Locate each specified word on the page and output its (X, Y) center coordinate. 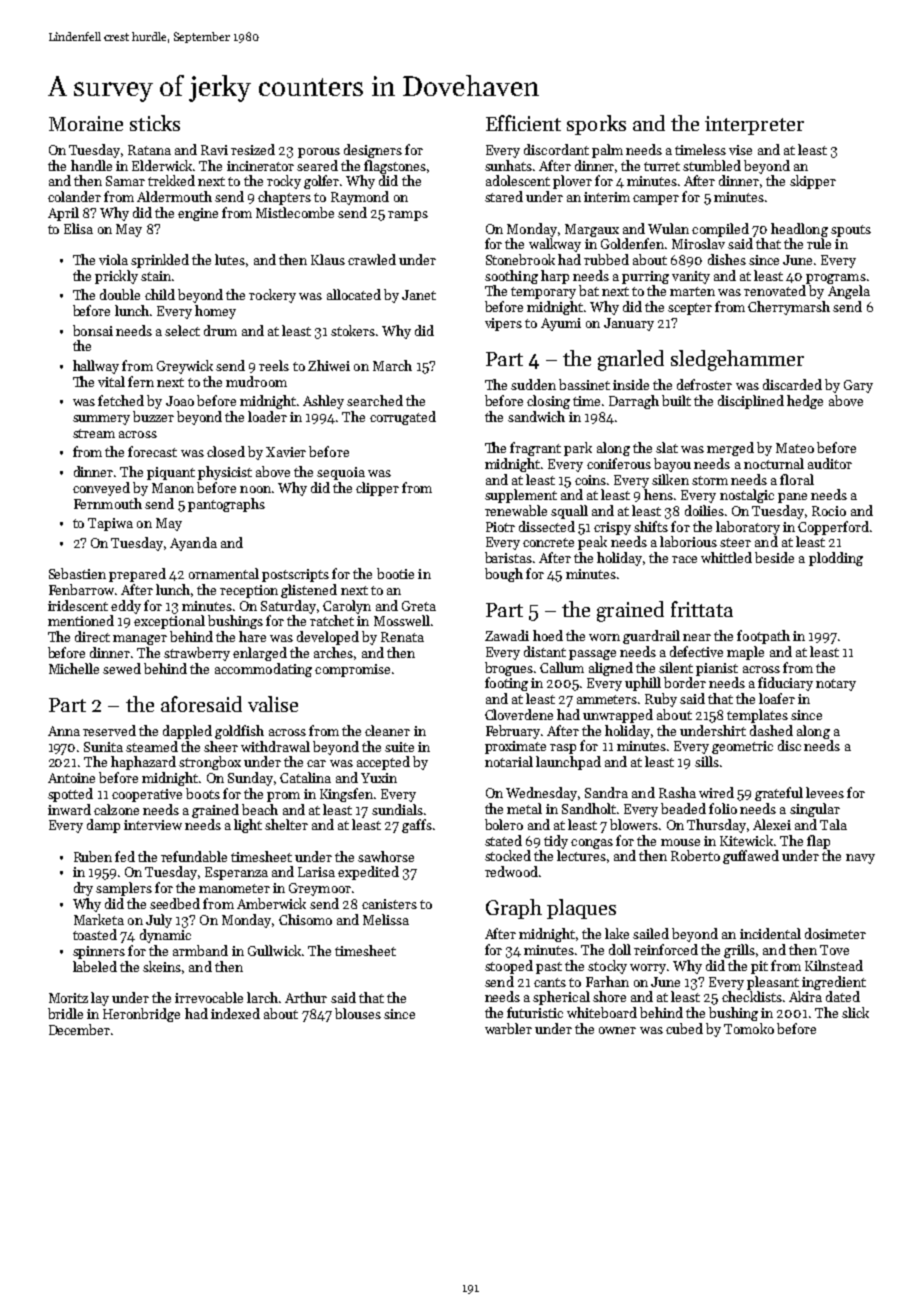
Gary (858, 386)
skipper (813, 182)
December (79, 1029)
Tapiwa (110, 524)
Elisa (78, 228)
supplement (521, 496)
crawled (372, 259)
